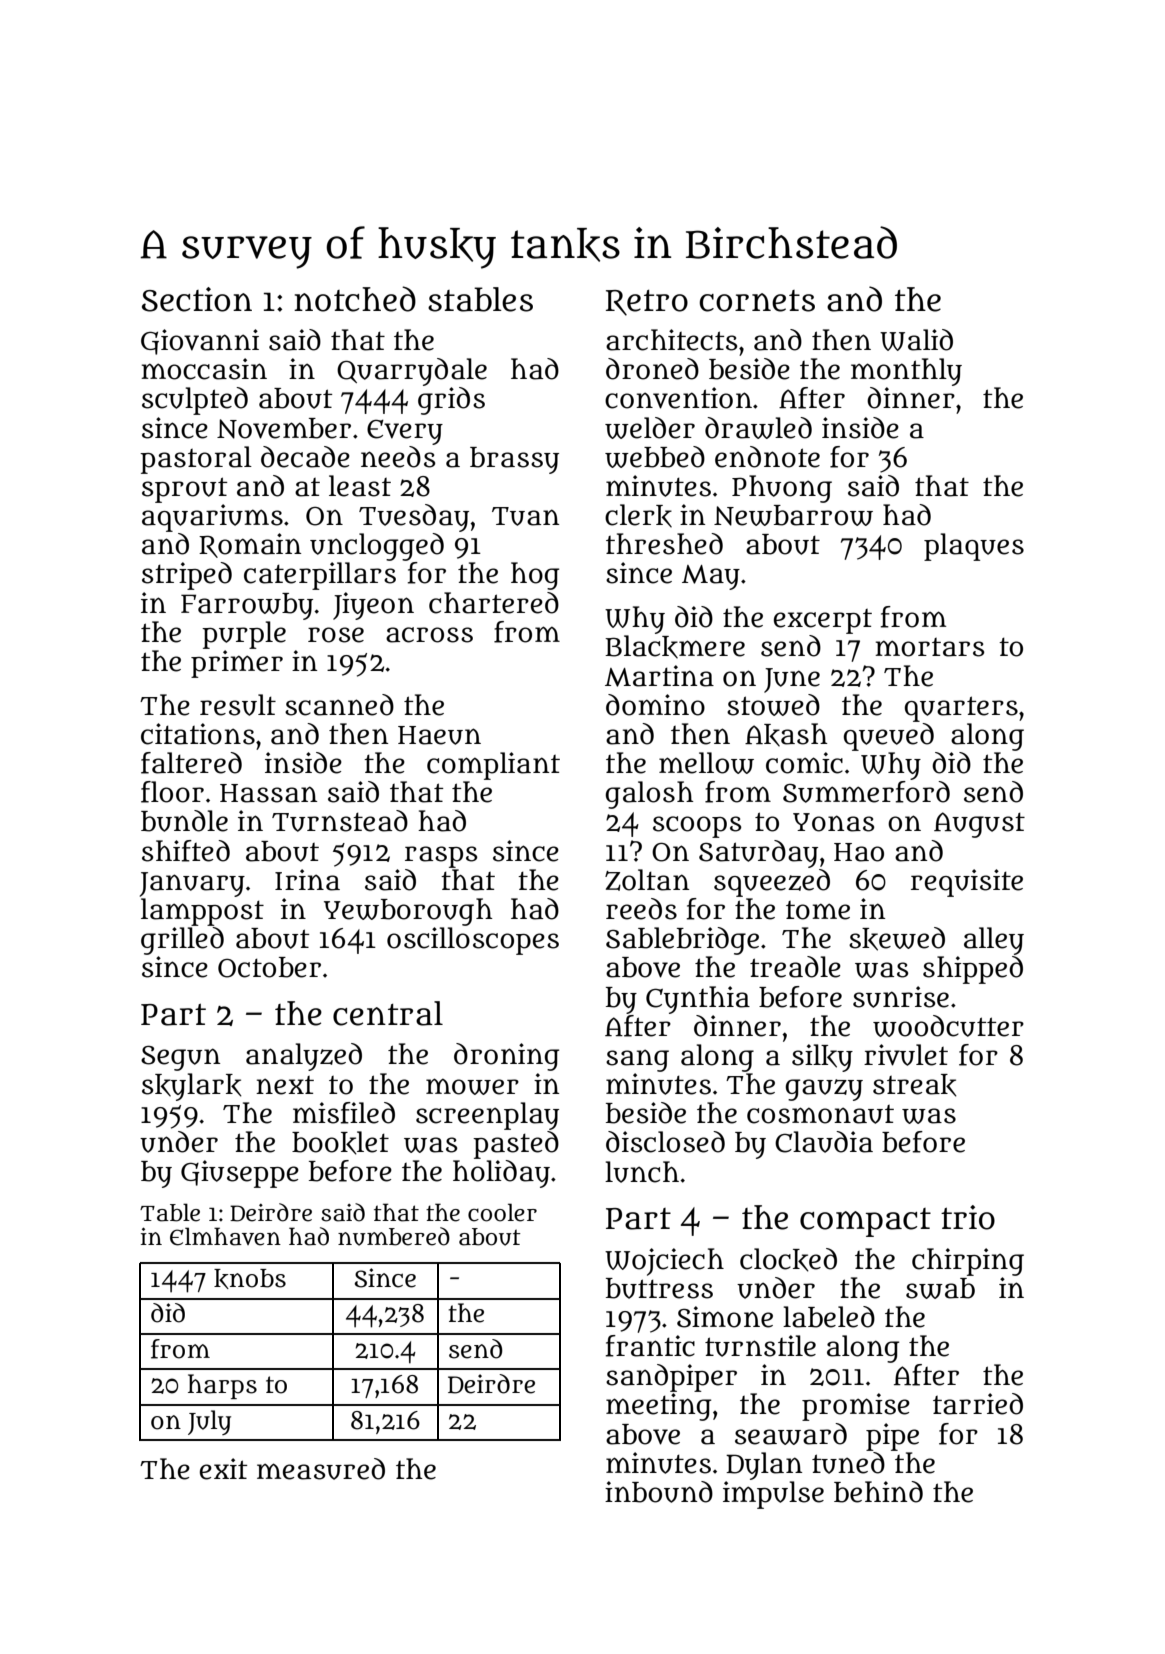 The width and height of the screenshot is (1165, 1654). What do you see at coordinates (682, 941) in the screenshot?
I see `Sablebridge` at bounding box center [682, 941].
